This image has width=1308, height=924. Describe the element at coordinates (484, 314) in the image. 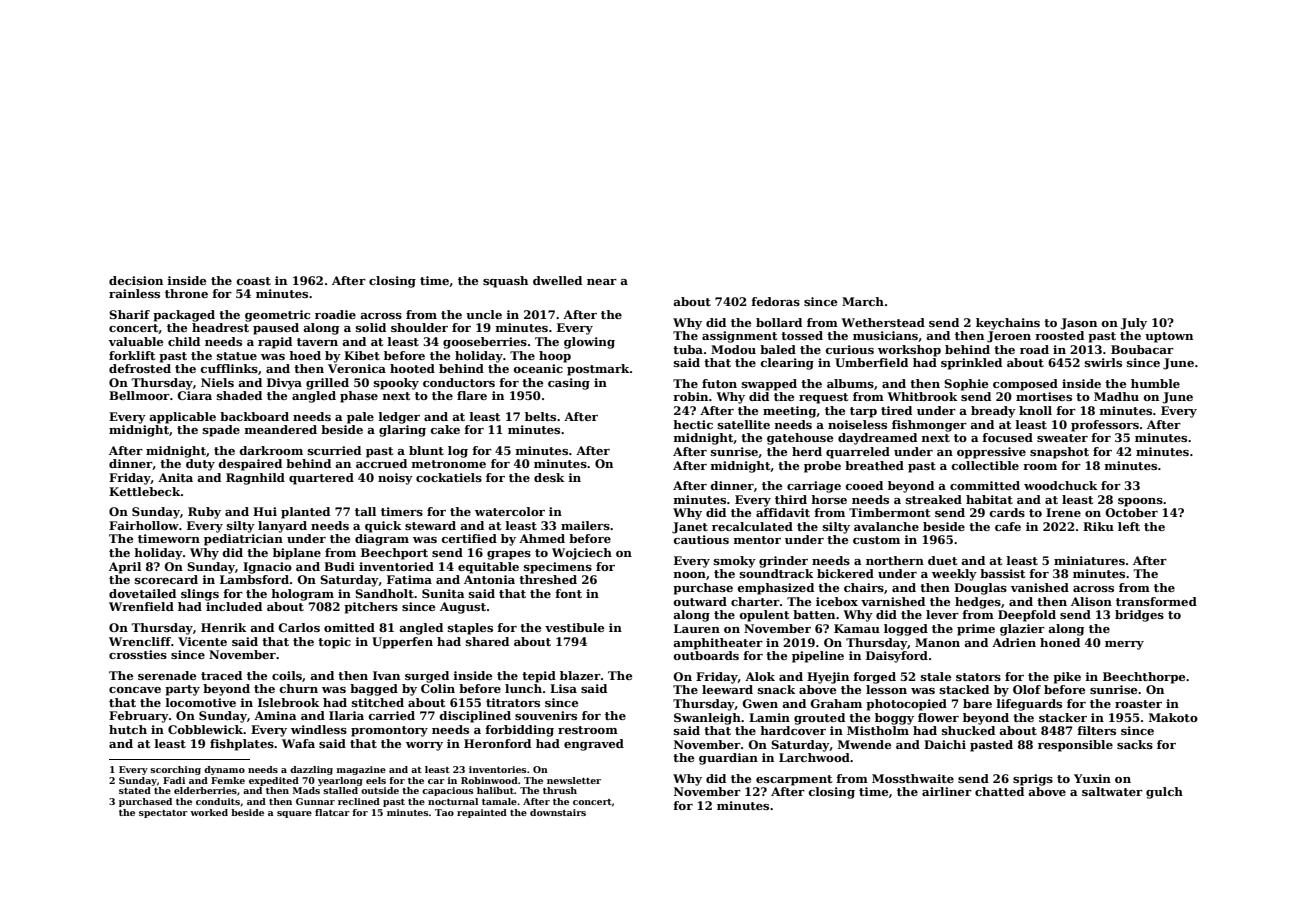

I see `uncle` at that location.
